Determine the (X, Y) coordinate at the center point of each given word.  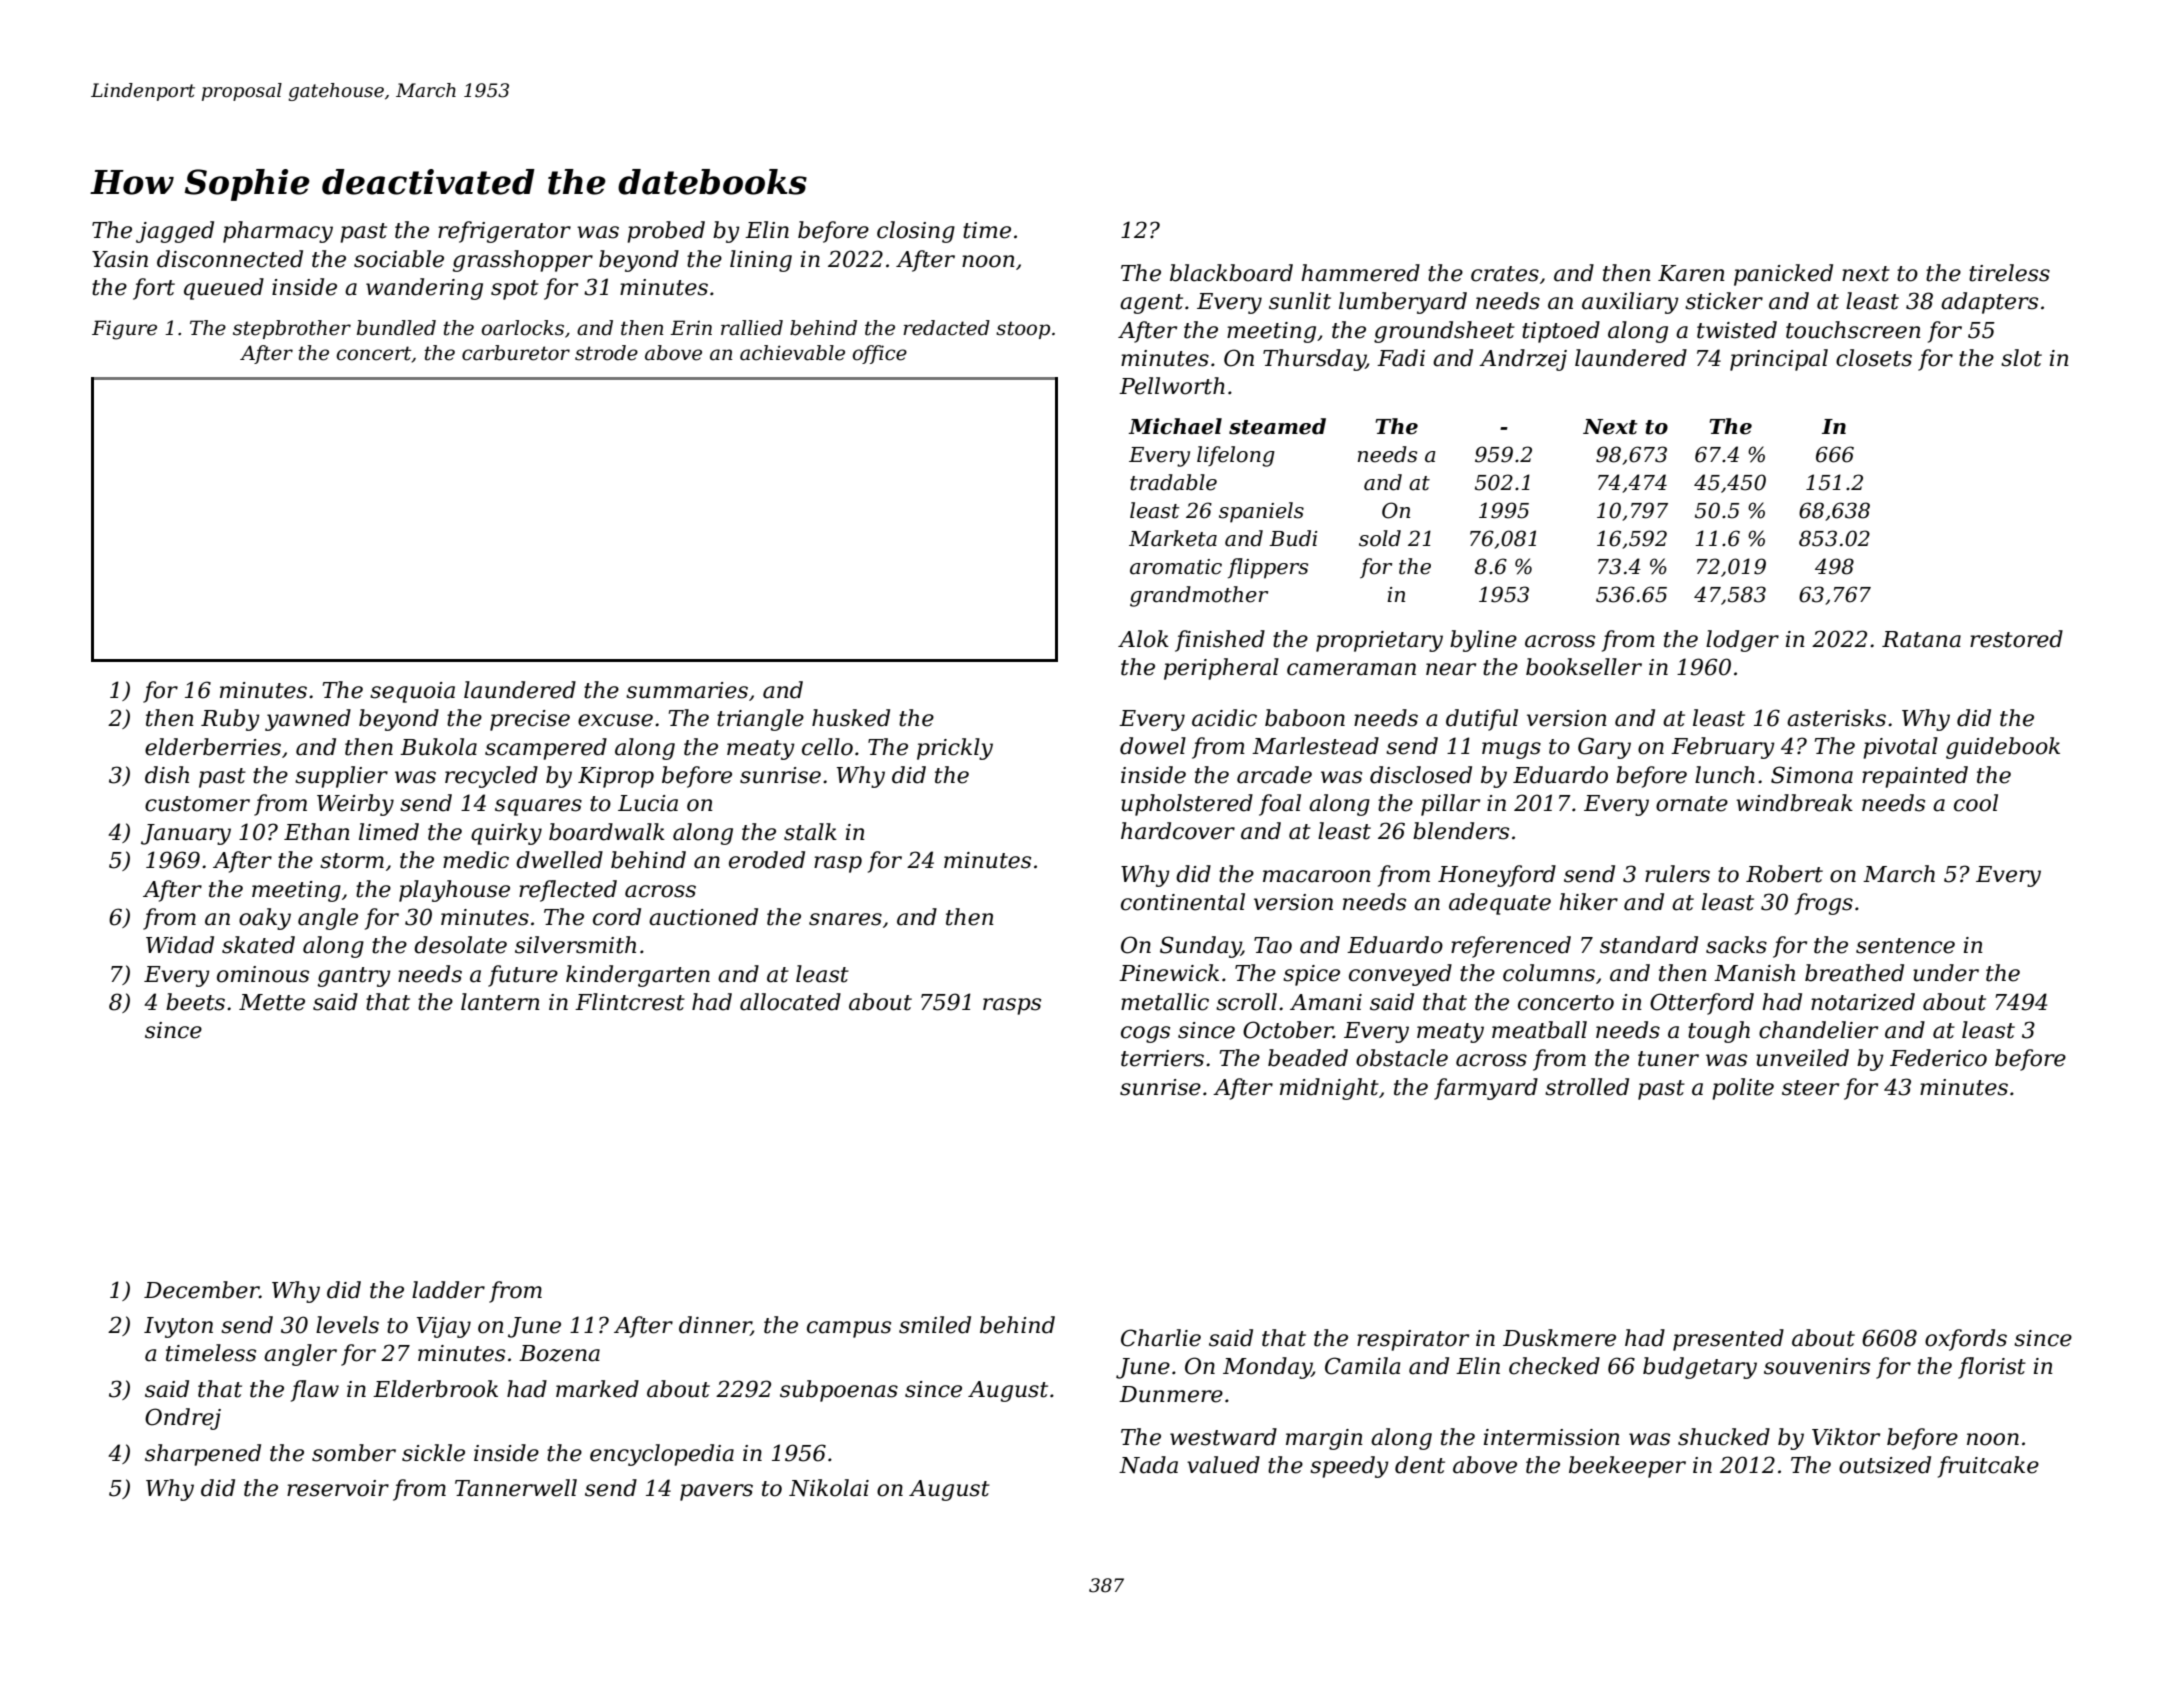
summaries (687, 690)
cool (1976, 803)
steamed (1277, 426)
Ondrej (183, 1419)
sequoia (412, 692)
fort (154, 289)
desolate (460, 945)
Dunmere (1171, 1394)
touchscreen (1853, 330)
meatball (1539, 1030)
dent (1420, 1465)
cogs (1145, 1034)
